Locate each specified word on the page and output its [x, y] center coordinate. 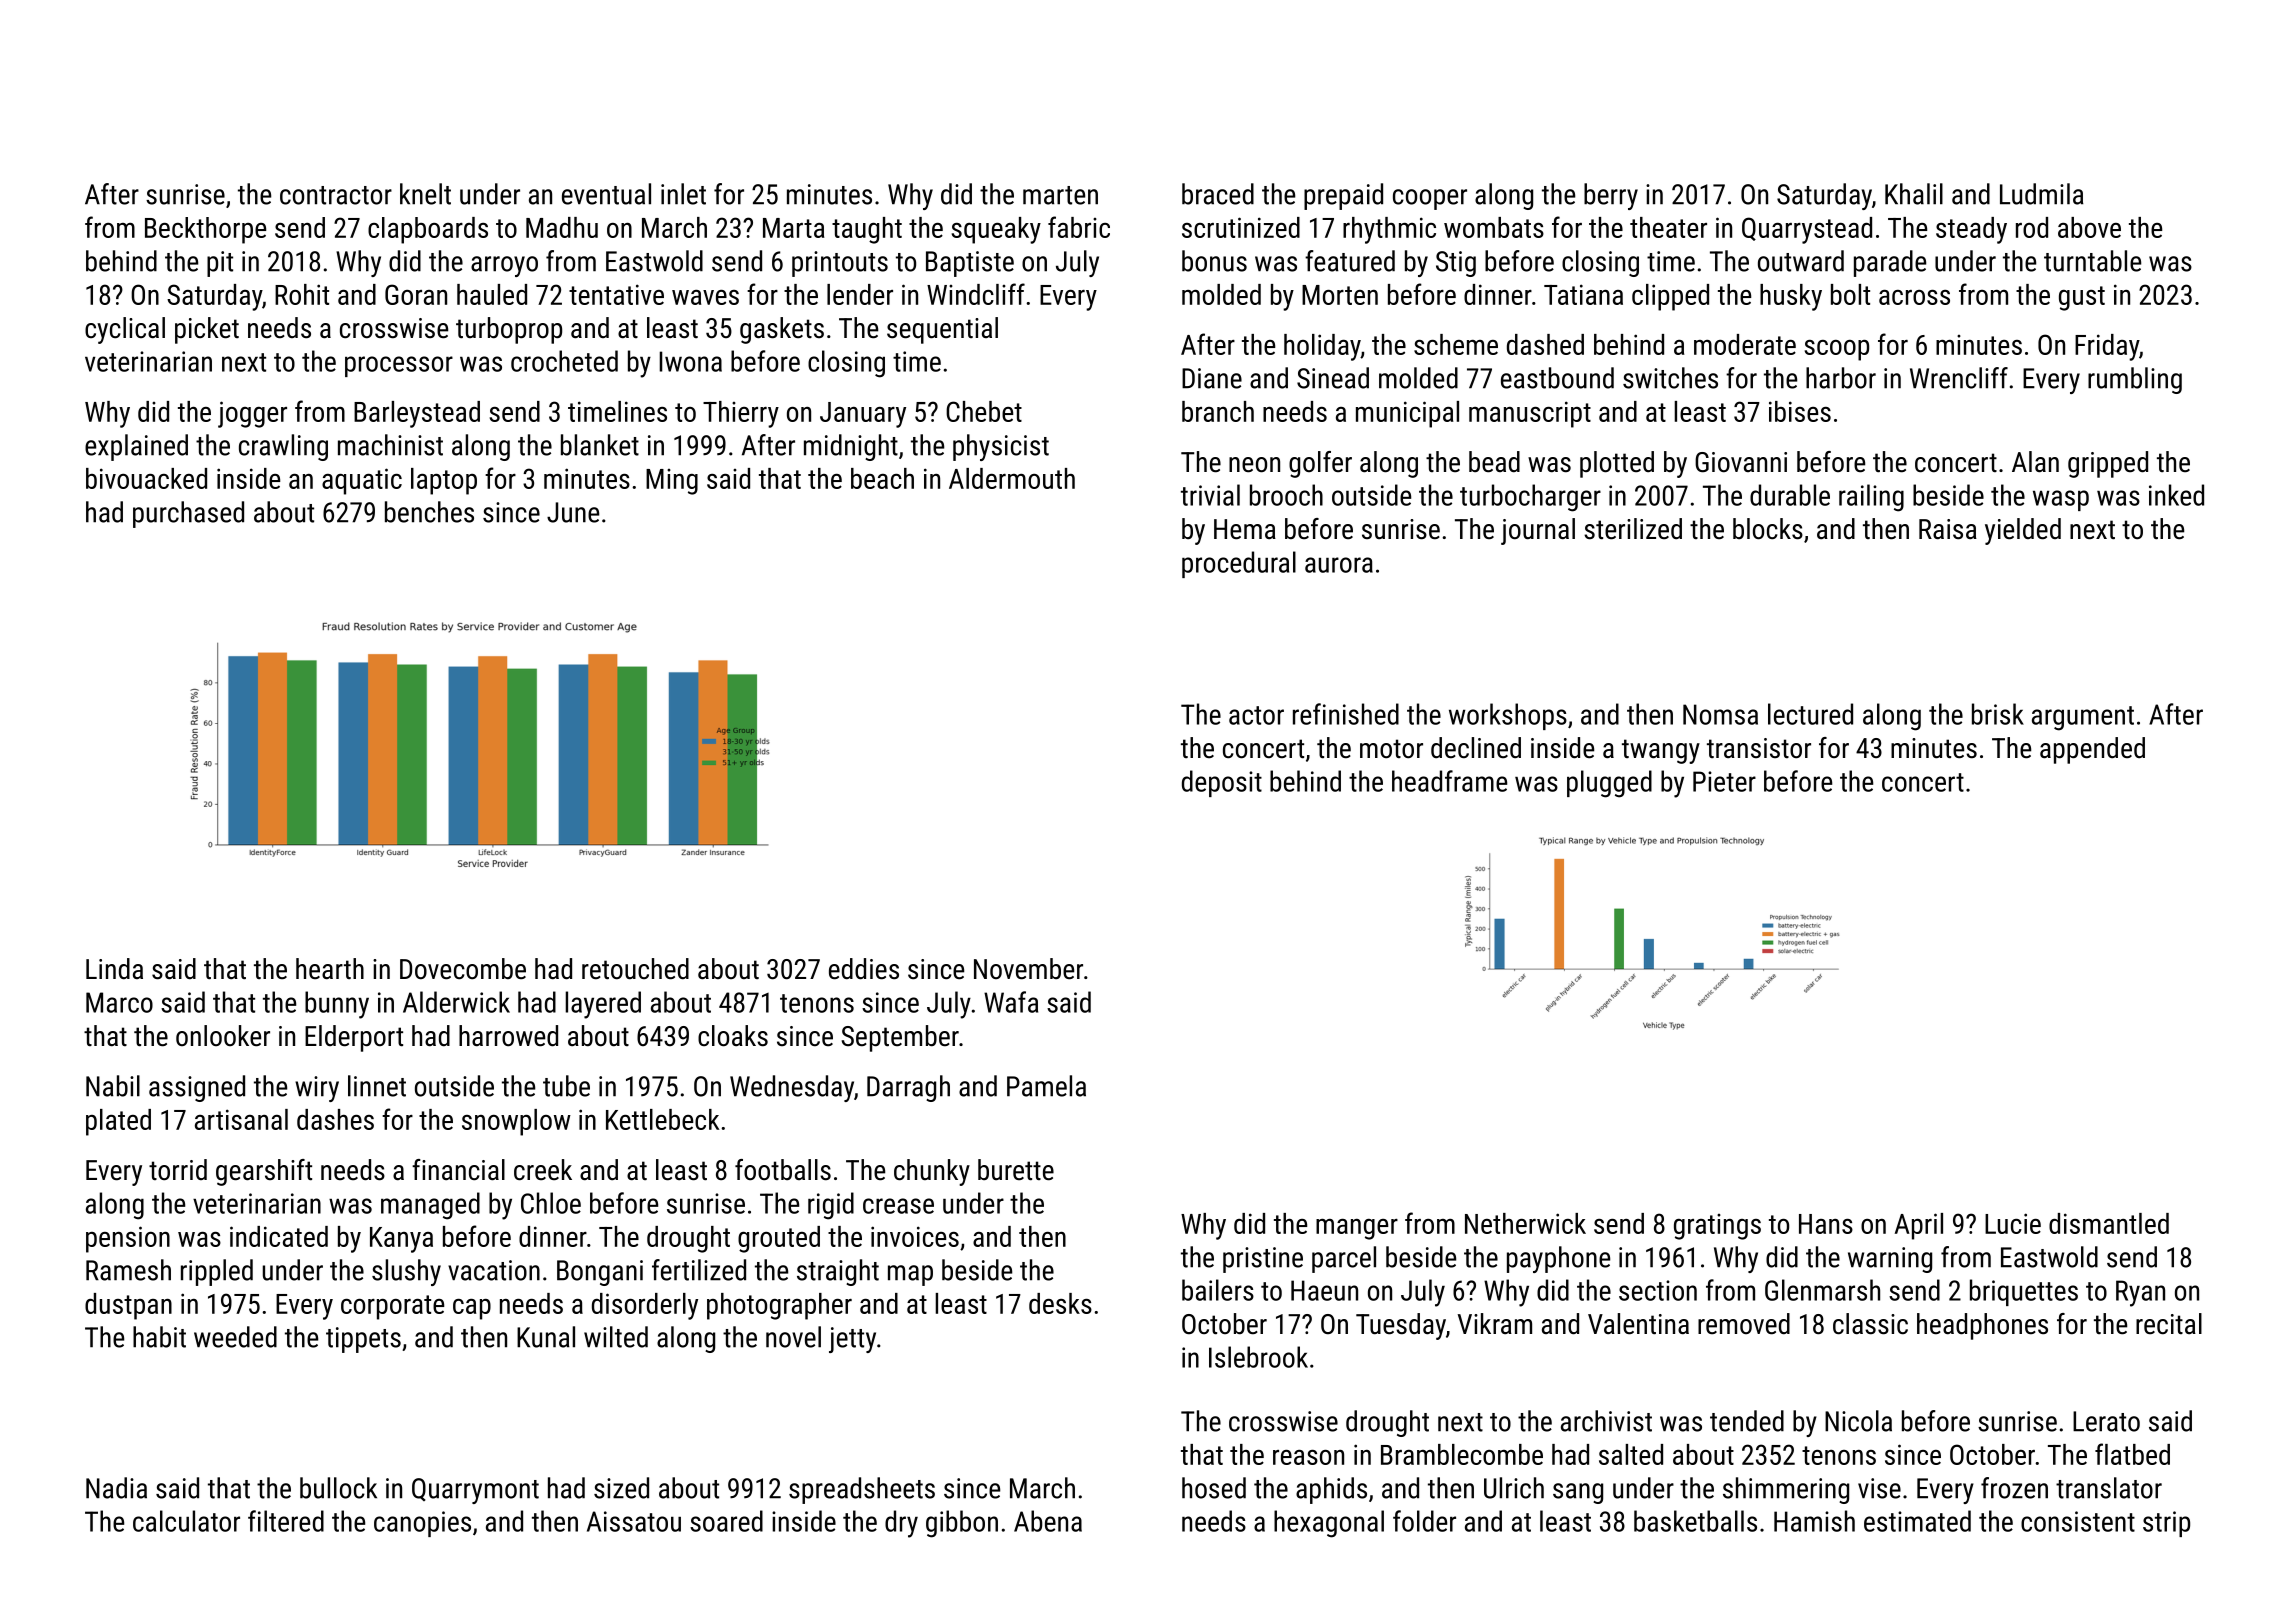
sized [621, 1488]
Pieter [1724, 781]
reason [1308, 1457]
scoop [1837, 350]
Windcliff [976, 294]
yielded [2023, 531]
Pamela [1046, 1086]
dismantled [2109, 1223]
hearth [330, 969]
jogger [252, 414]
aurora [1339, 565]
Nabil [113, 1086]
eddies [864, 969]
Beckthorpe [205, 230]
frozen [2014, 1488]
